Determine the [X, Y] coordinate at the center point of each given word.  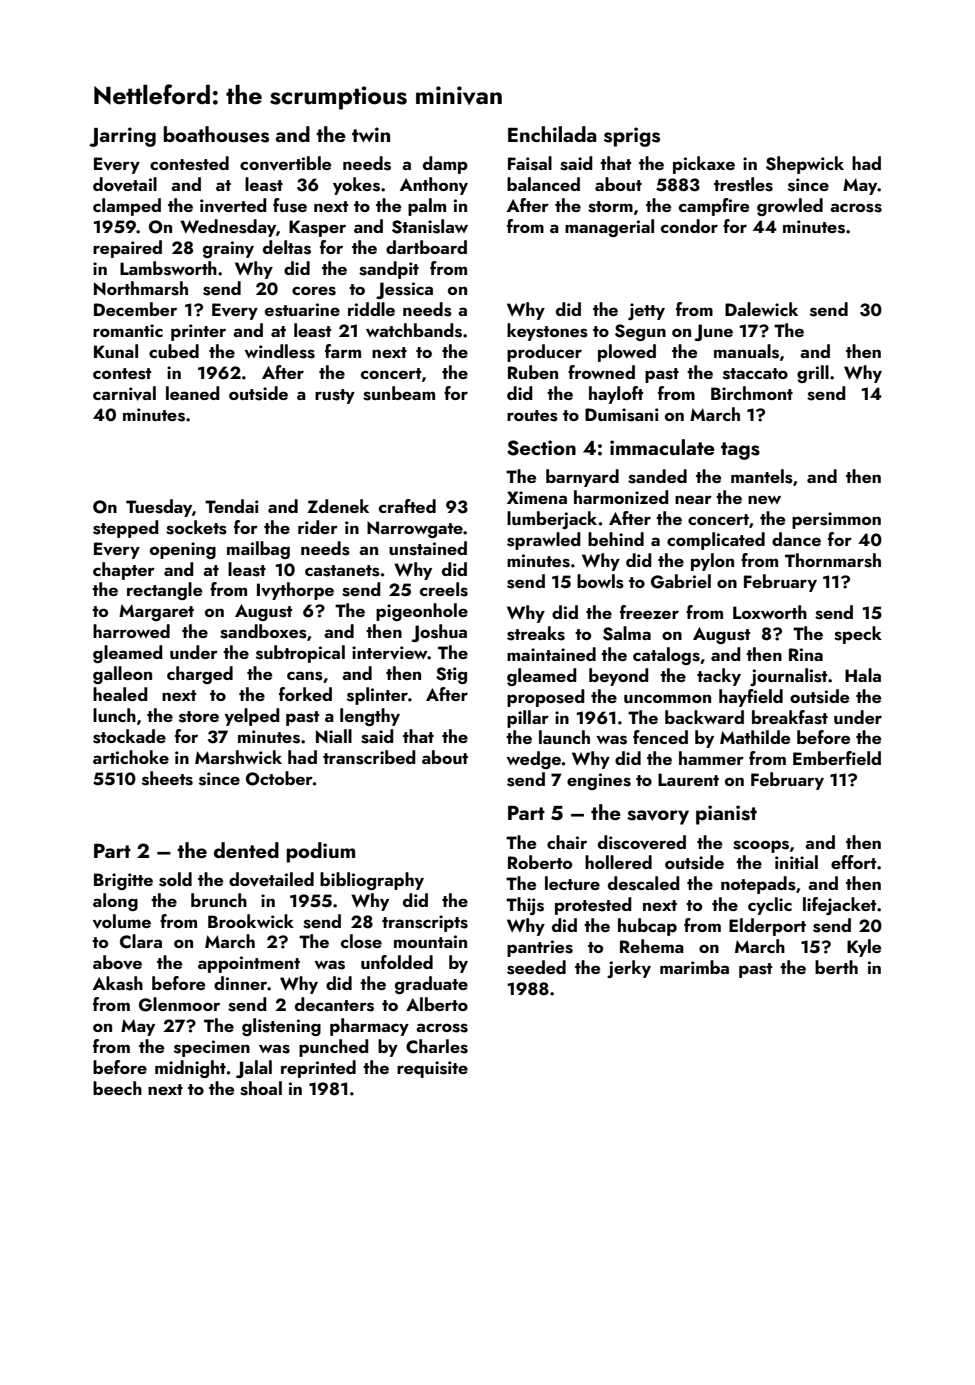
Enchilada [552, 134]
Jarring [122, 137]
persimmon [836, 520]
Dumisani [622, 415]
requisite [432, 1069]
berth [836, 967]
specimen [212, 1048]
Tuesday [159, 508]
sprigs [632, 137]
